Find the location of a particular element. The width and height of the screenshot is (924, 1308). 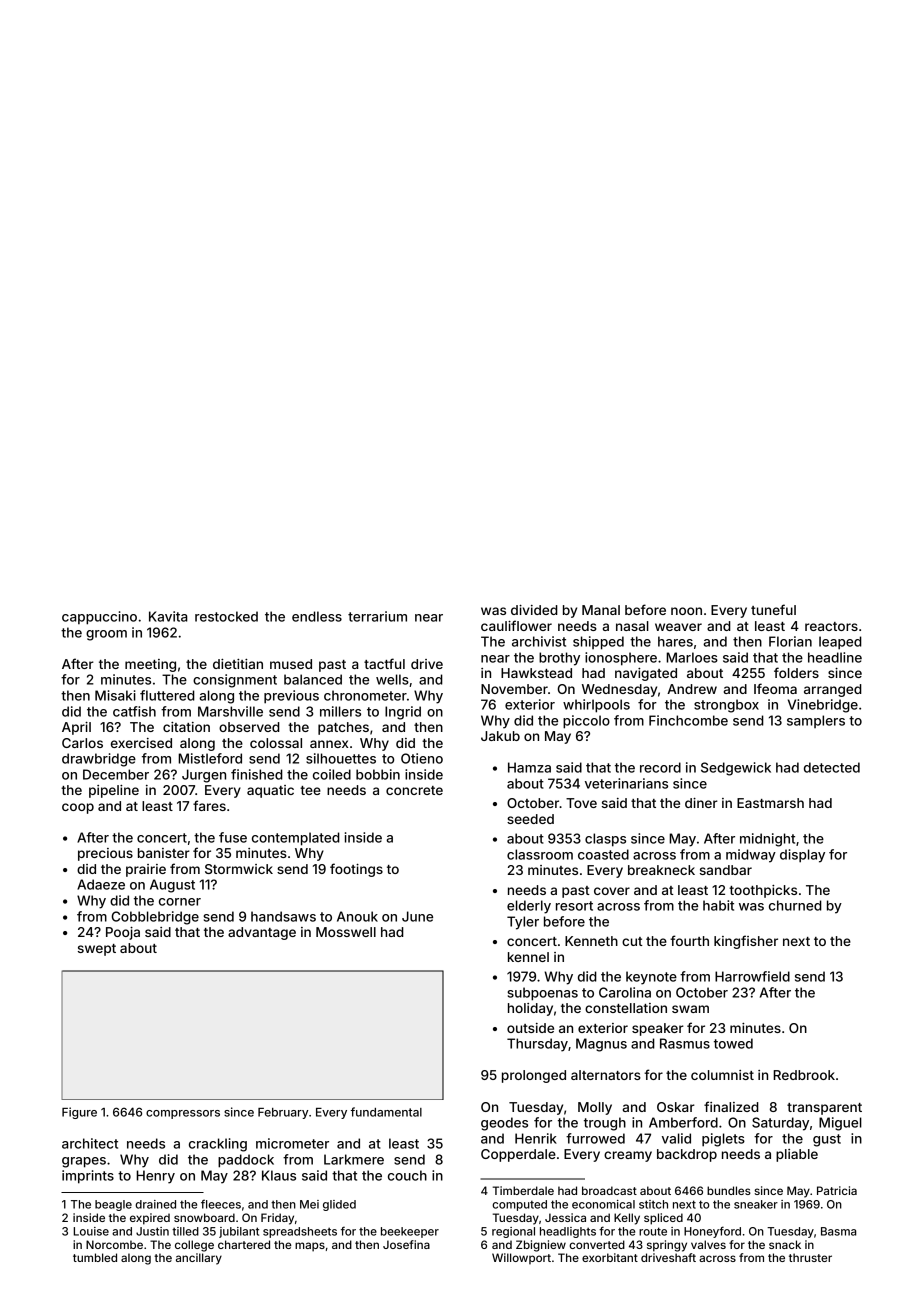

coop is located at coordinates (78, 808).
